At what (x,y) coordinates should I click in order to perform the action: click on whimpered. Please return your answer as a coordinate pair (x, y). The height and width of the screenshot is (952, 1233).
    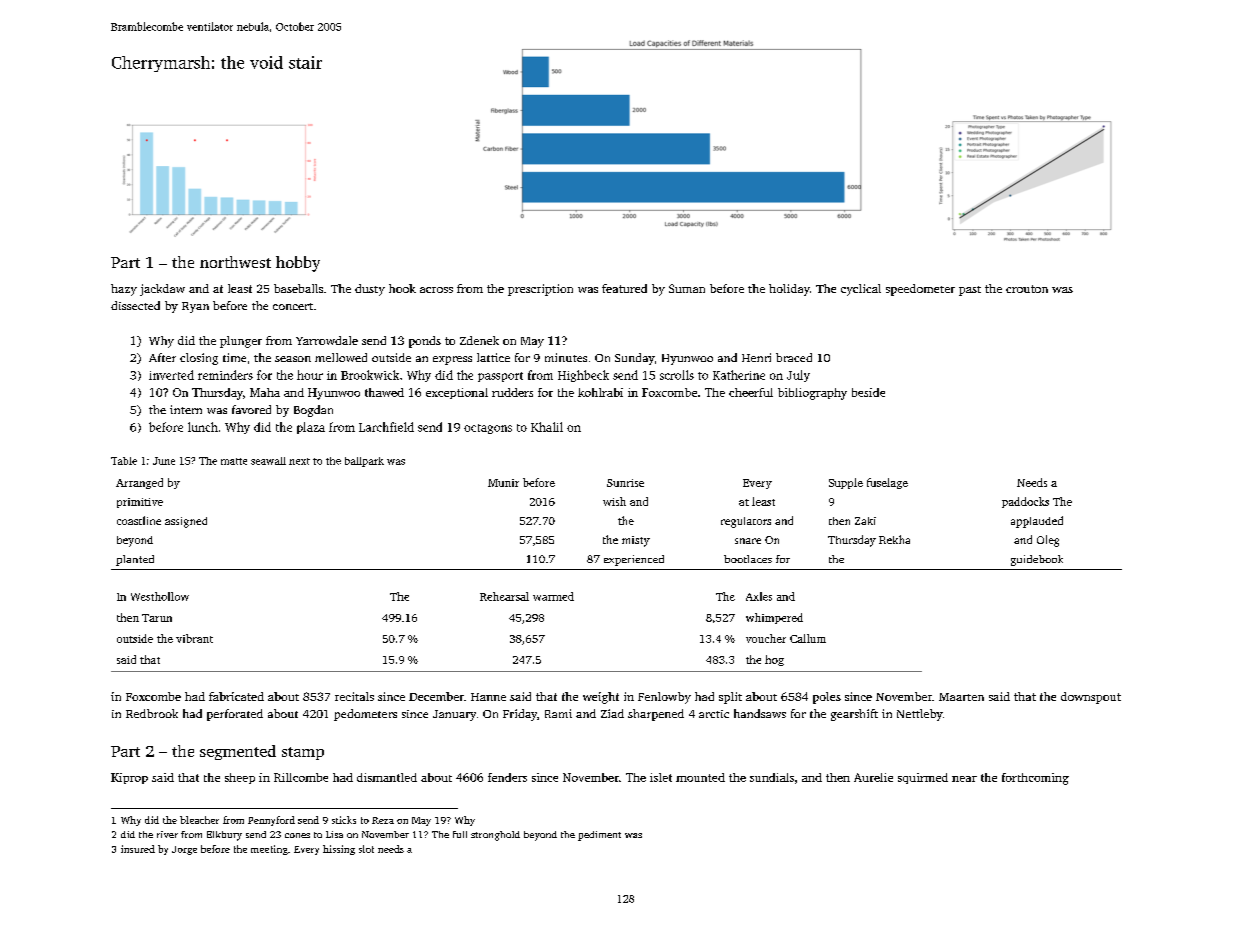
    Looking at the image, I should click on (774, 618).
